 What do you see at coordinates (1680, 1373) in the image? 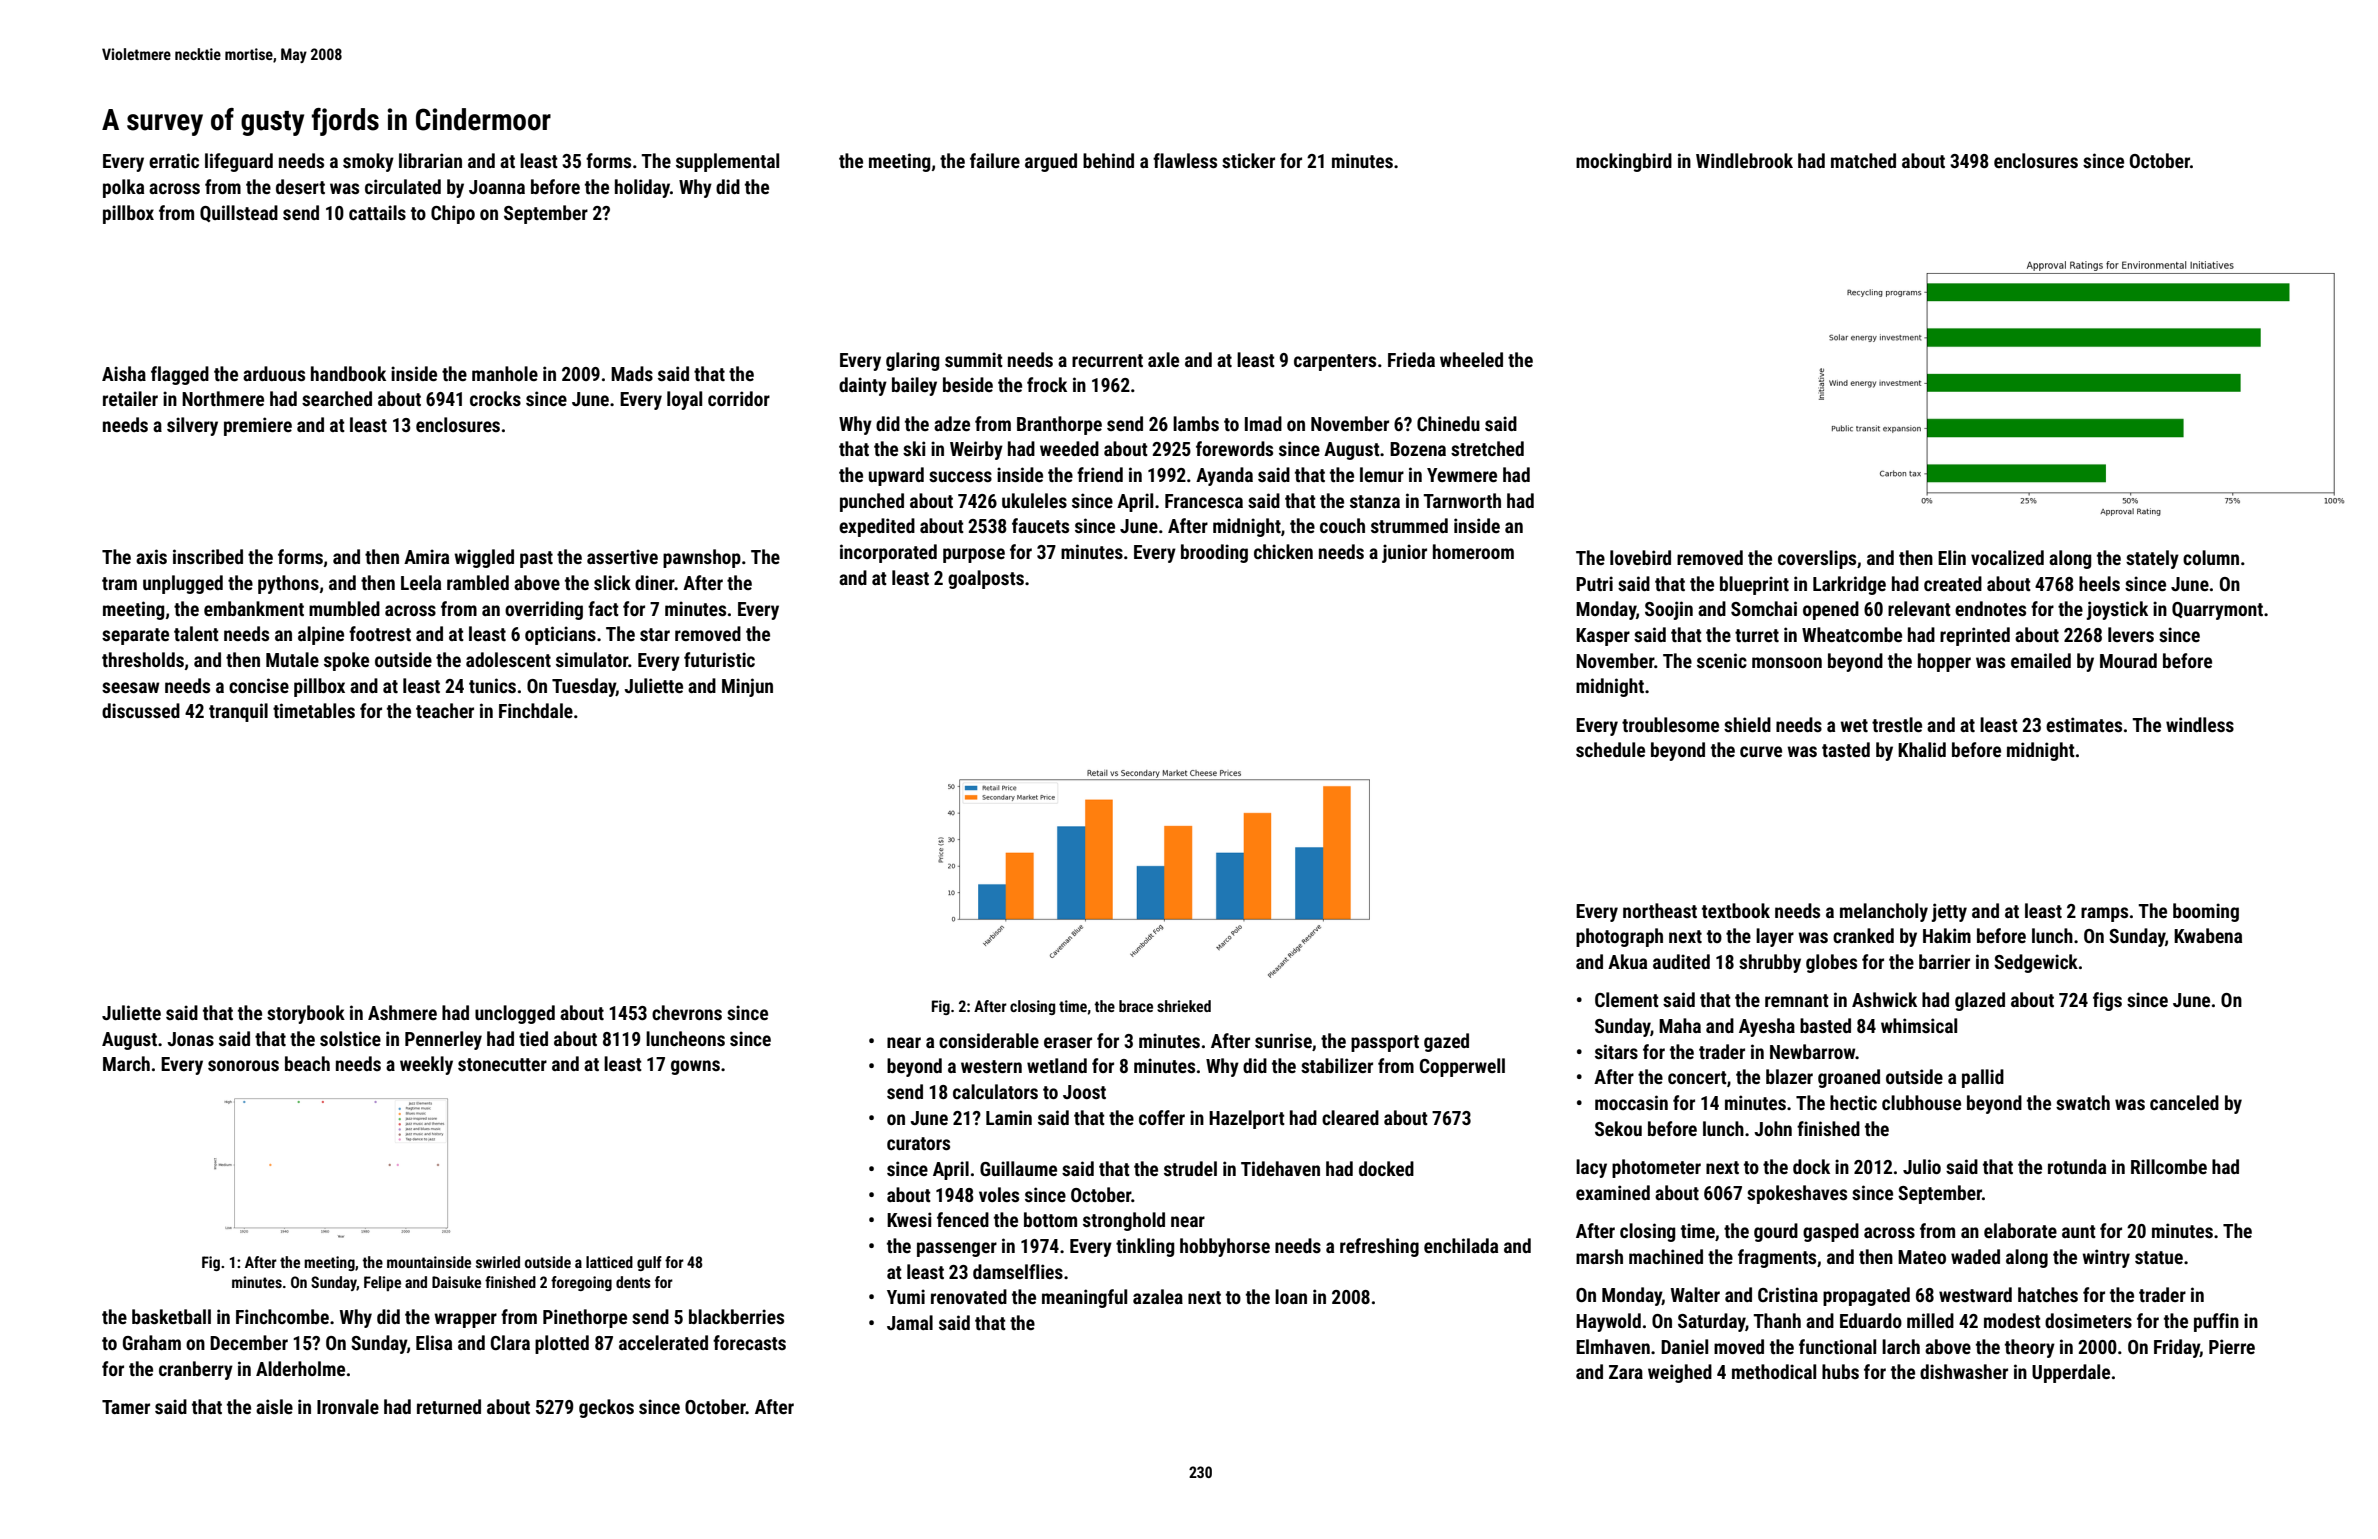
I see `weighed` at bounding box center [1680, 1373].
